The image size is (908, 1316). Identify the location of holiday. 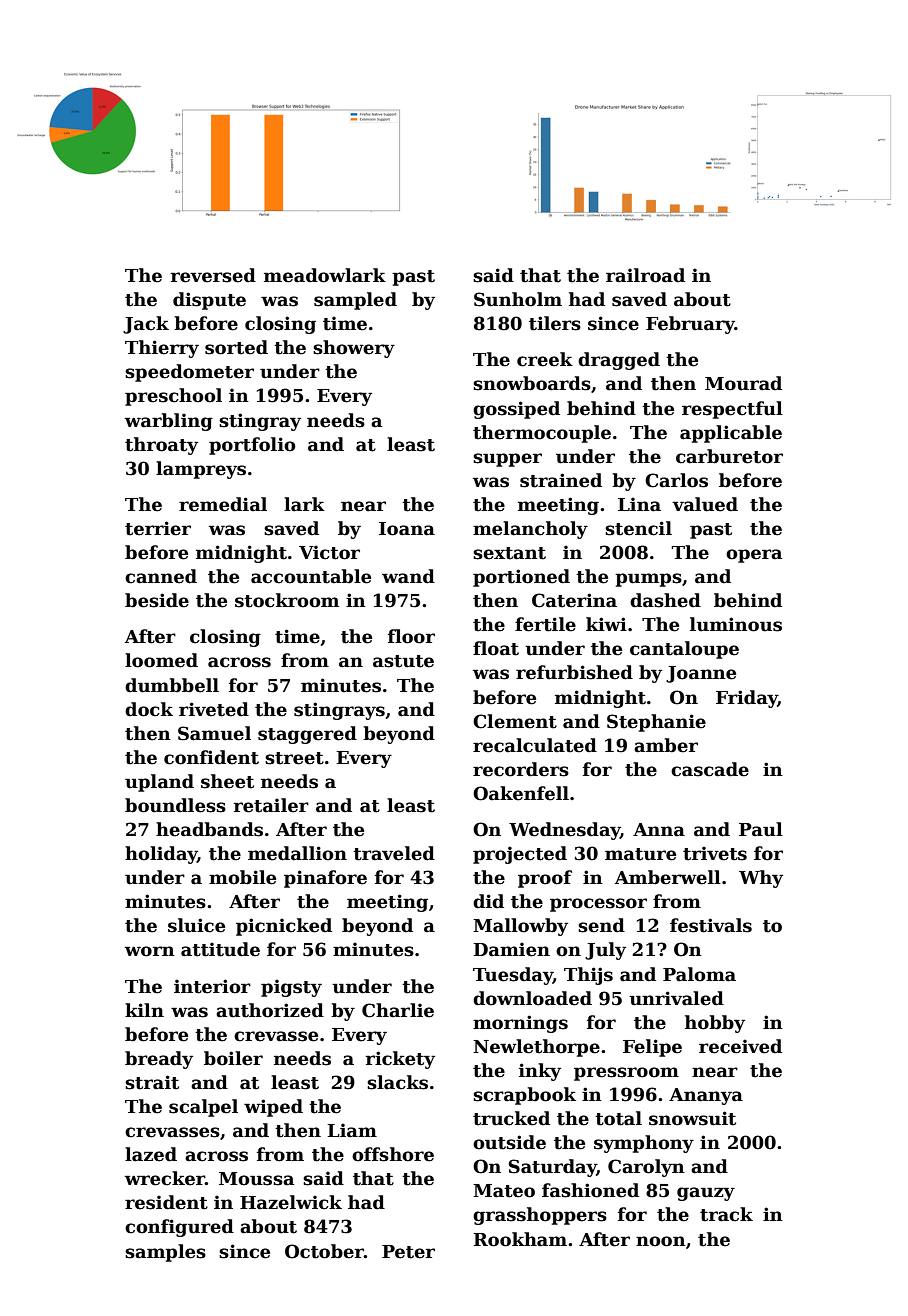
(161, 855).
